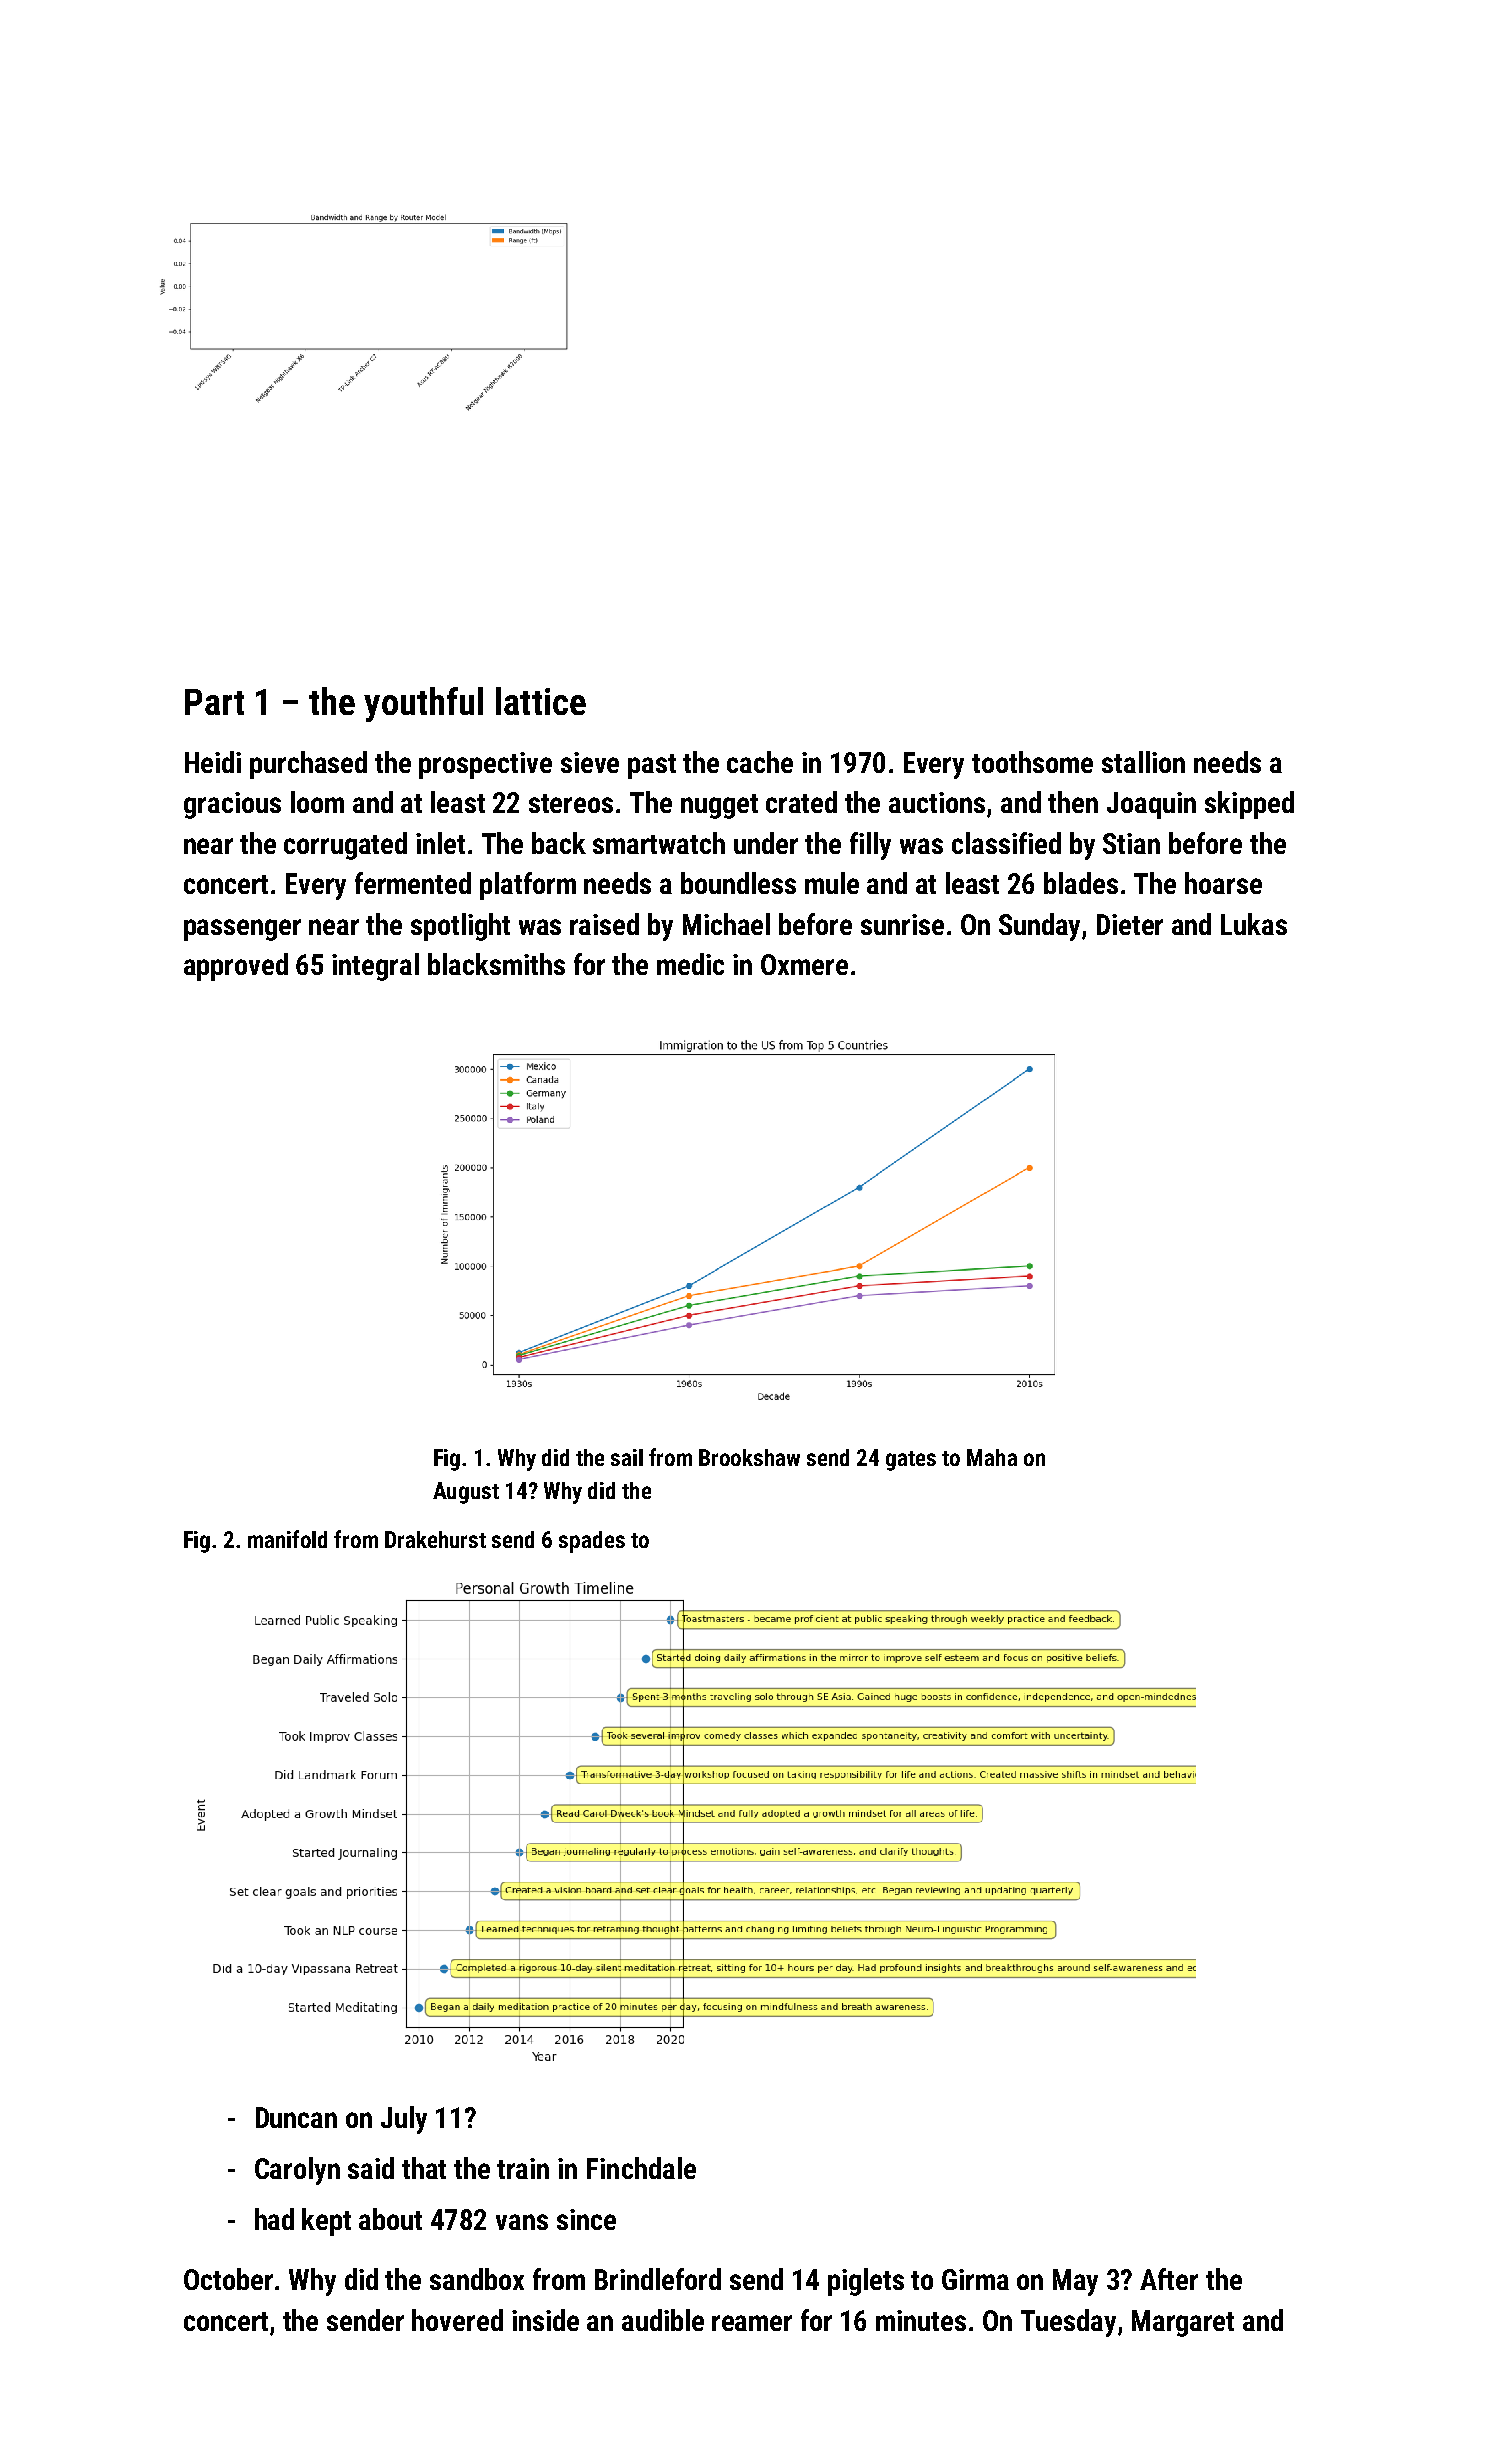 Image resolution: width=1496 pixels, height=2464 pixels. Describe the element at coordinates (749, 1457) in the document. I see `Brookshaw` at that location.
